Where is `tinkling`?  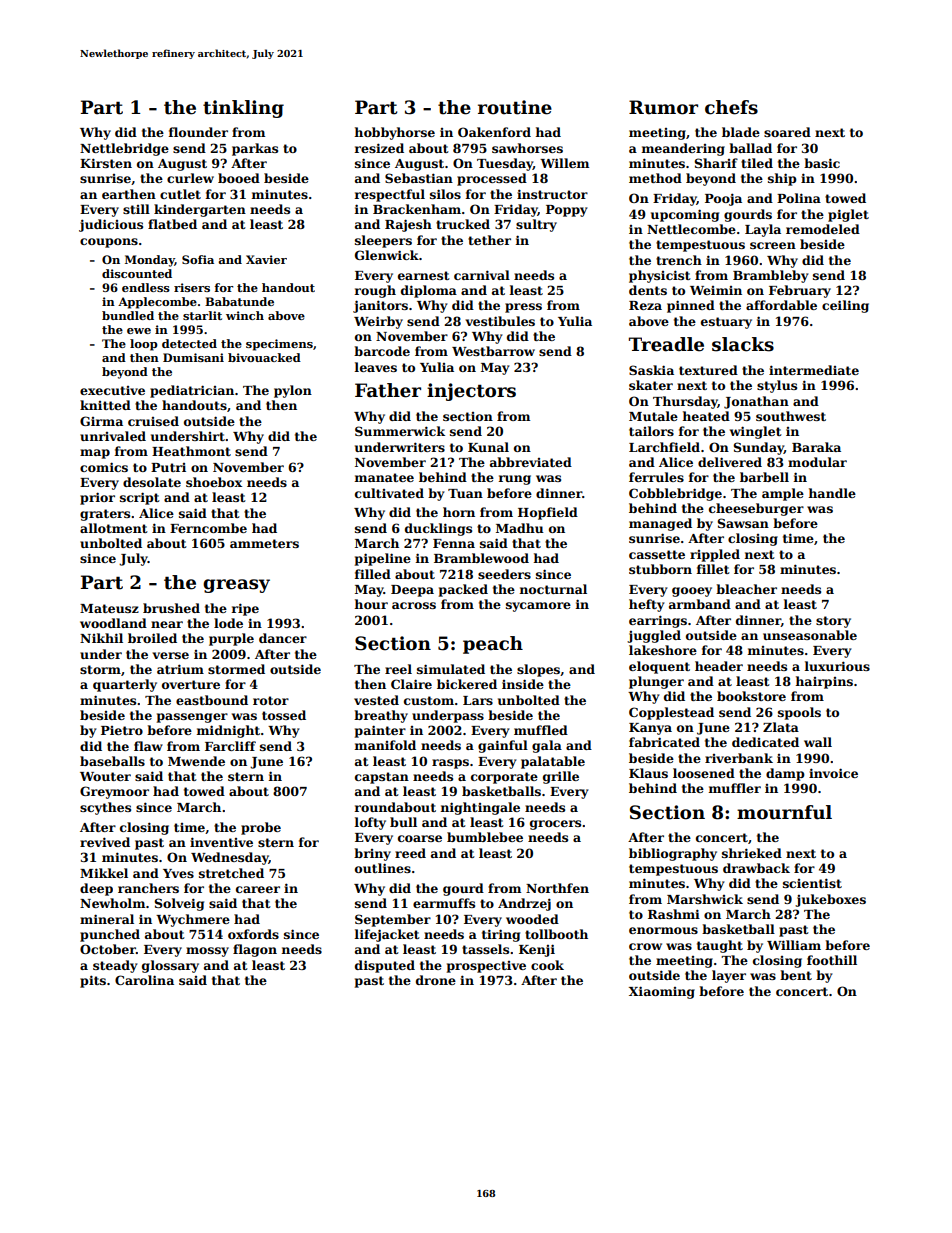 tinkling is located at coordinates (243, 109).
